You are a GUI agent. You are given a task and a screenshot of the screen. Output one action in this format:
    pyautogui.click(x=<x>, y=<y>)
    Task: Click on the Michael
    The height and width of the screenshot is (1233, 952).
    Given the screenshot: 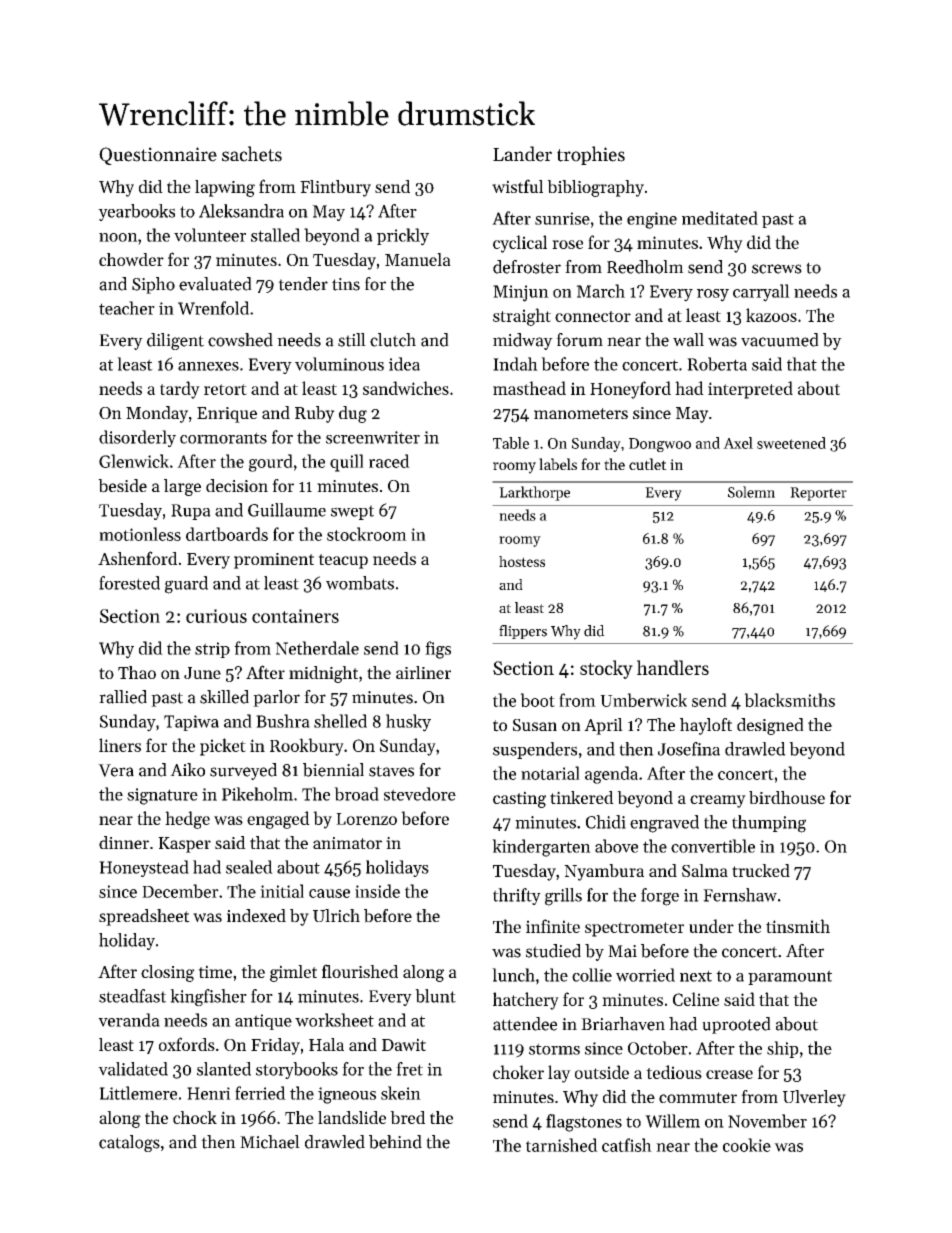 What is the action you would take?
    pyautogui.click(x=270, y=1142)
